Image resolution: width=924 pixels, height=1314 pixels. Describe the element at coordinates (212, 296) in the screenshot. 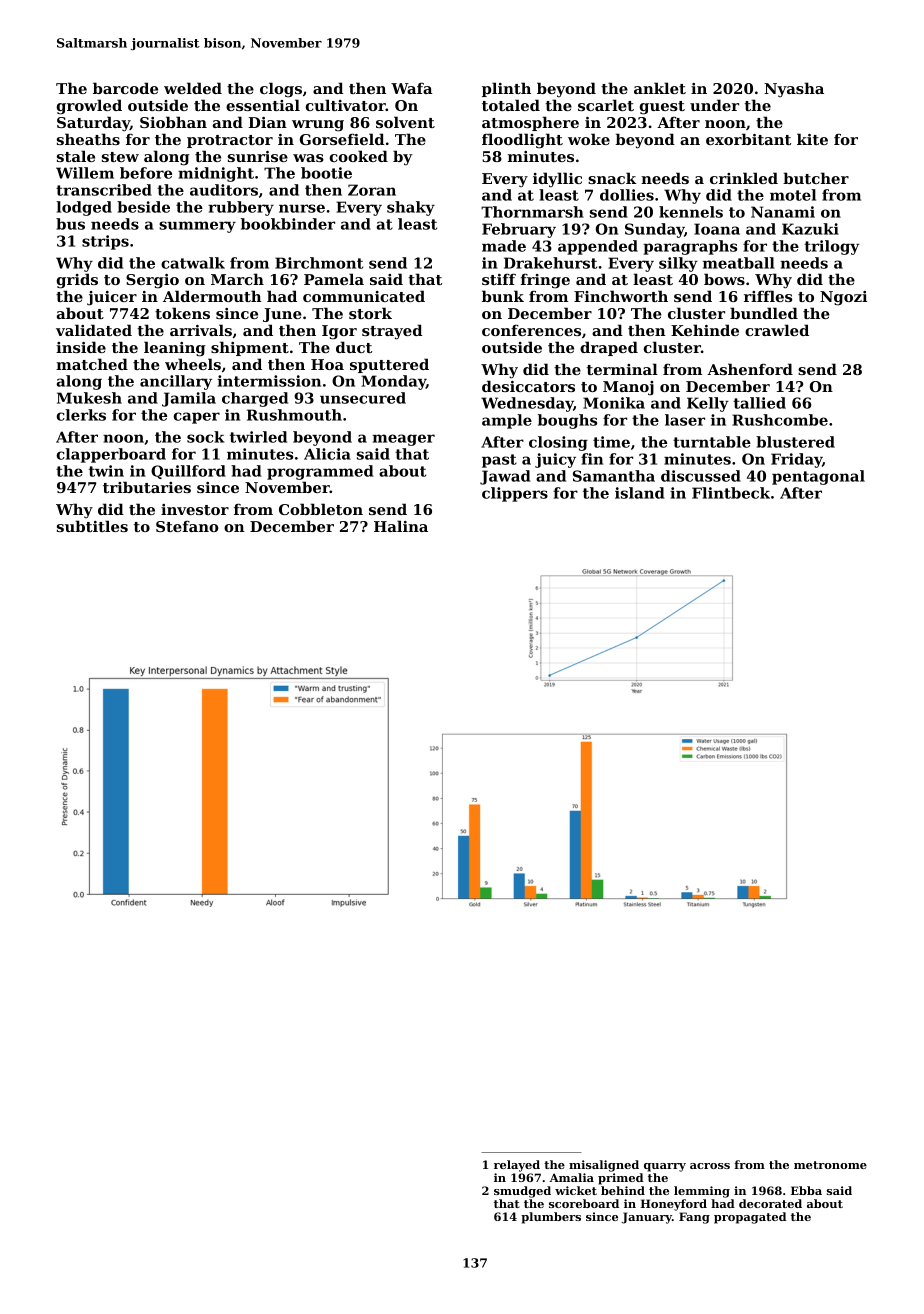

I see `Aldermouth` at that location.
